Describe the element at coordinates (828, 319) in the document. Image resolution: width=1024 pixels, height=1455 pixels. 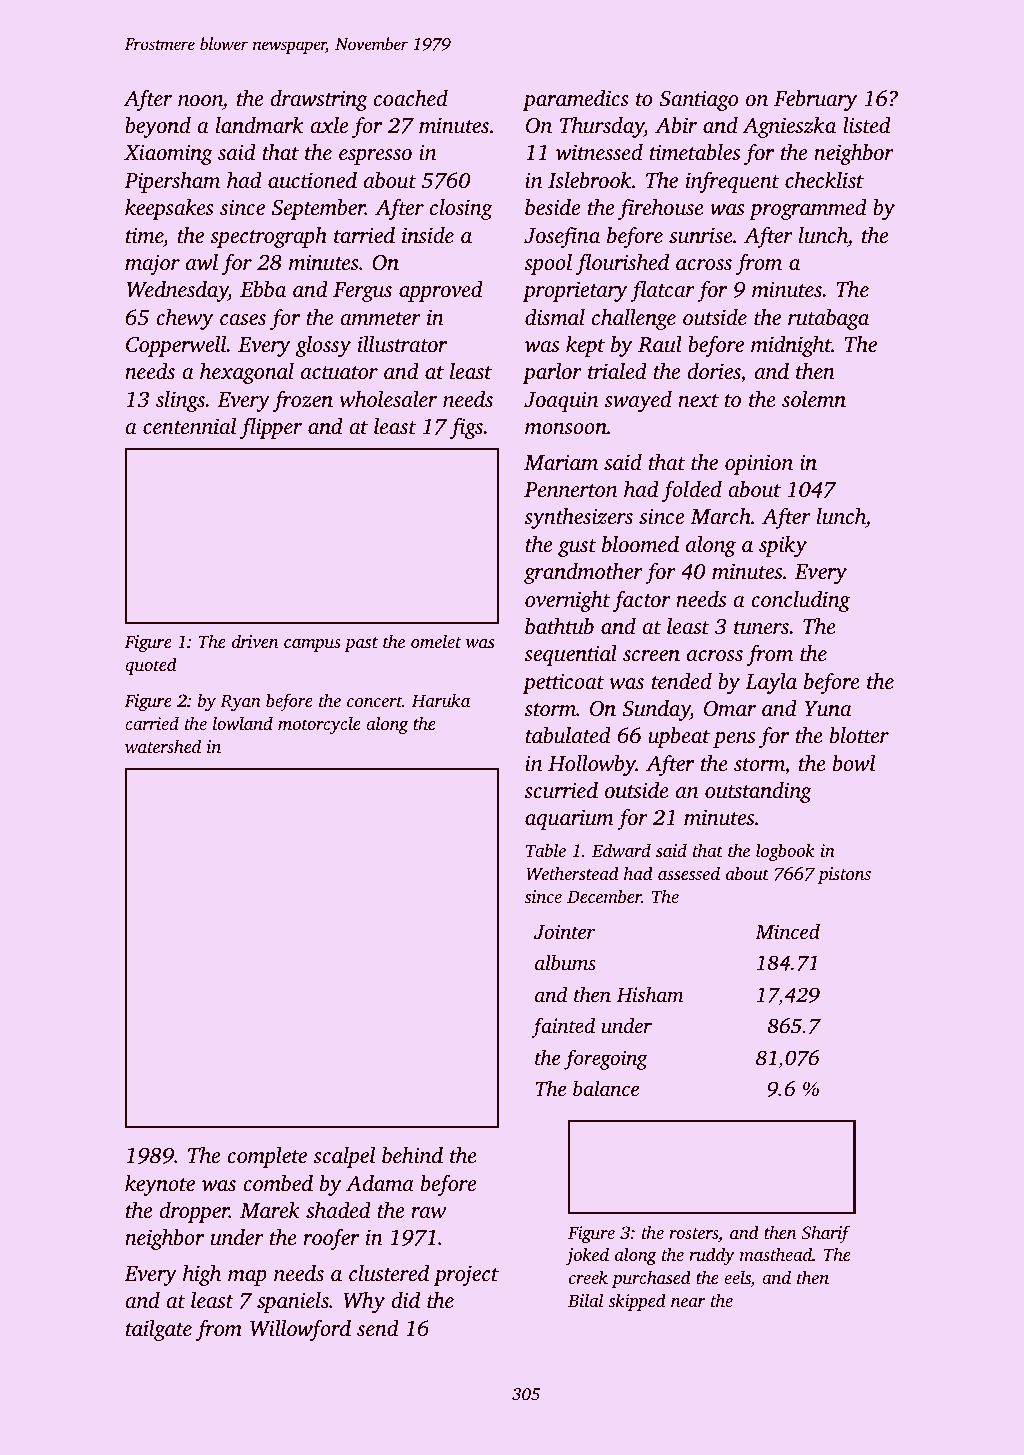
I see `rutabaga` at that location.
